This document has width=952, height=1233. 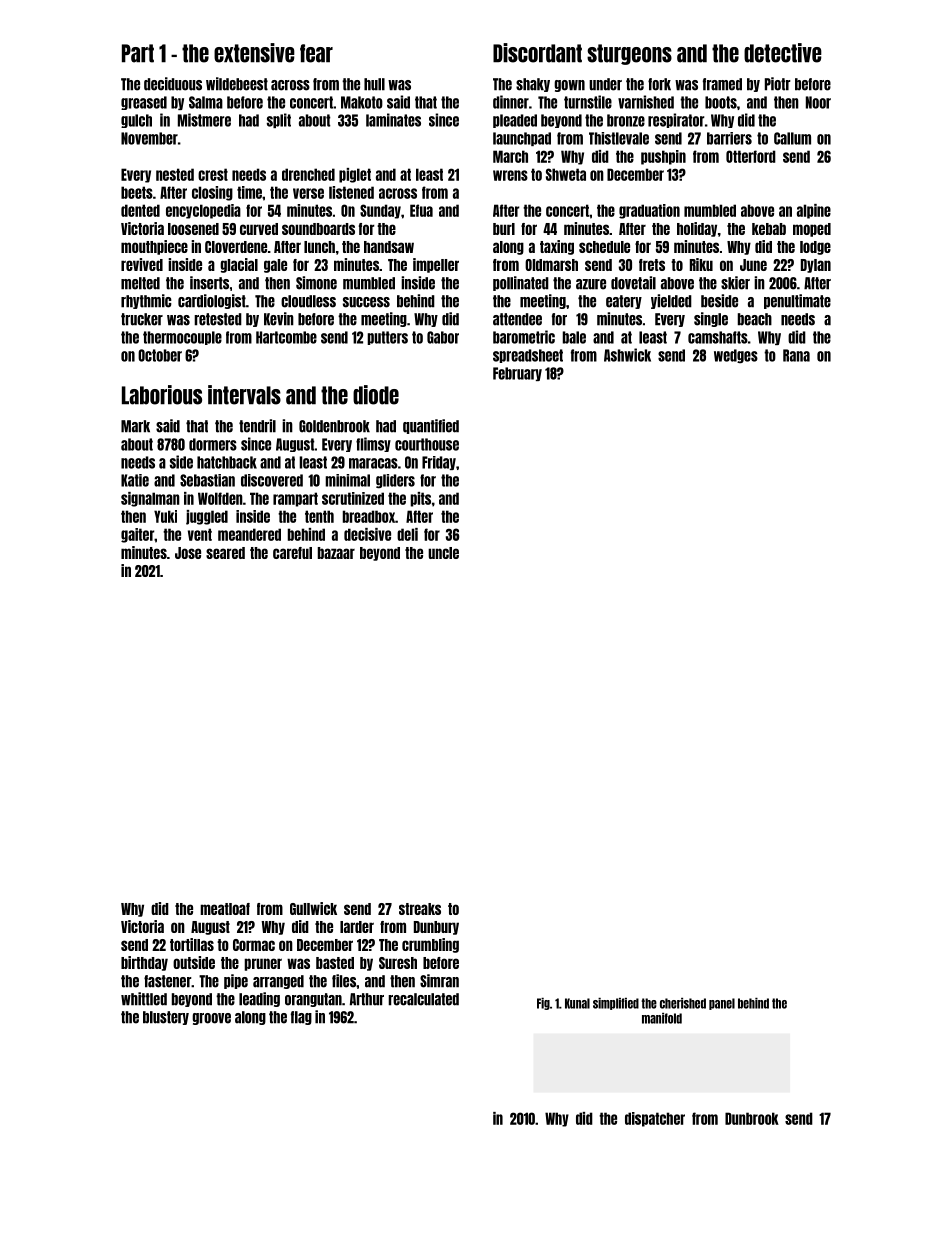 I want to click on detective, so click(x=783, y=53).
